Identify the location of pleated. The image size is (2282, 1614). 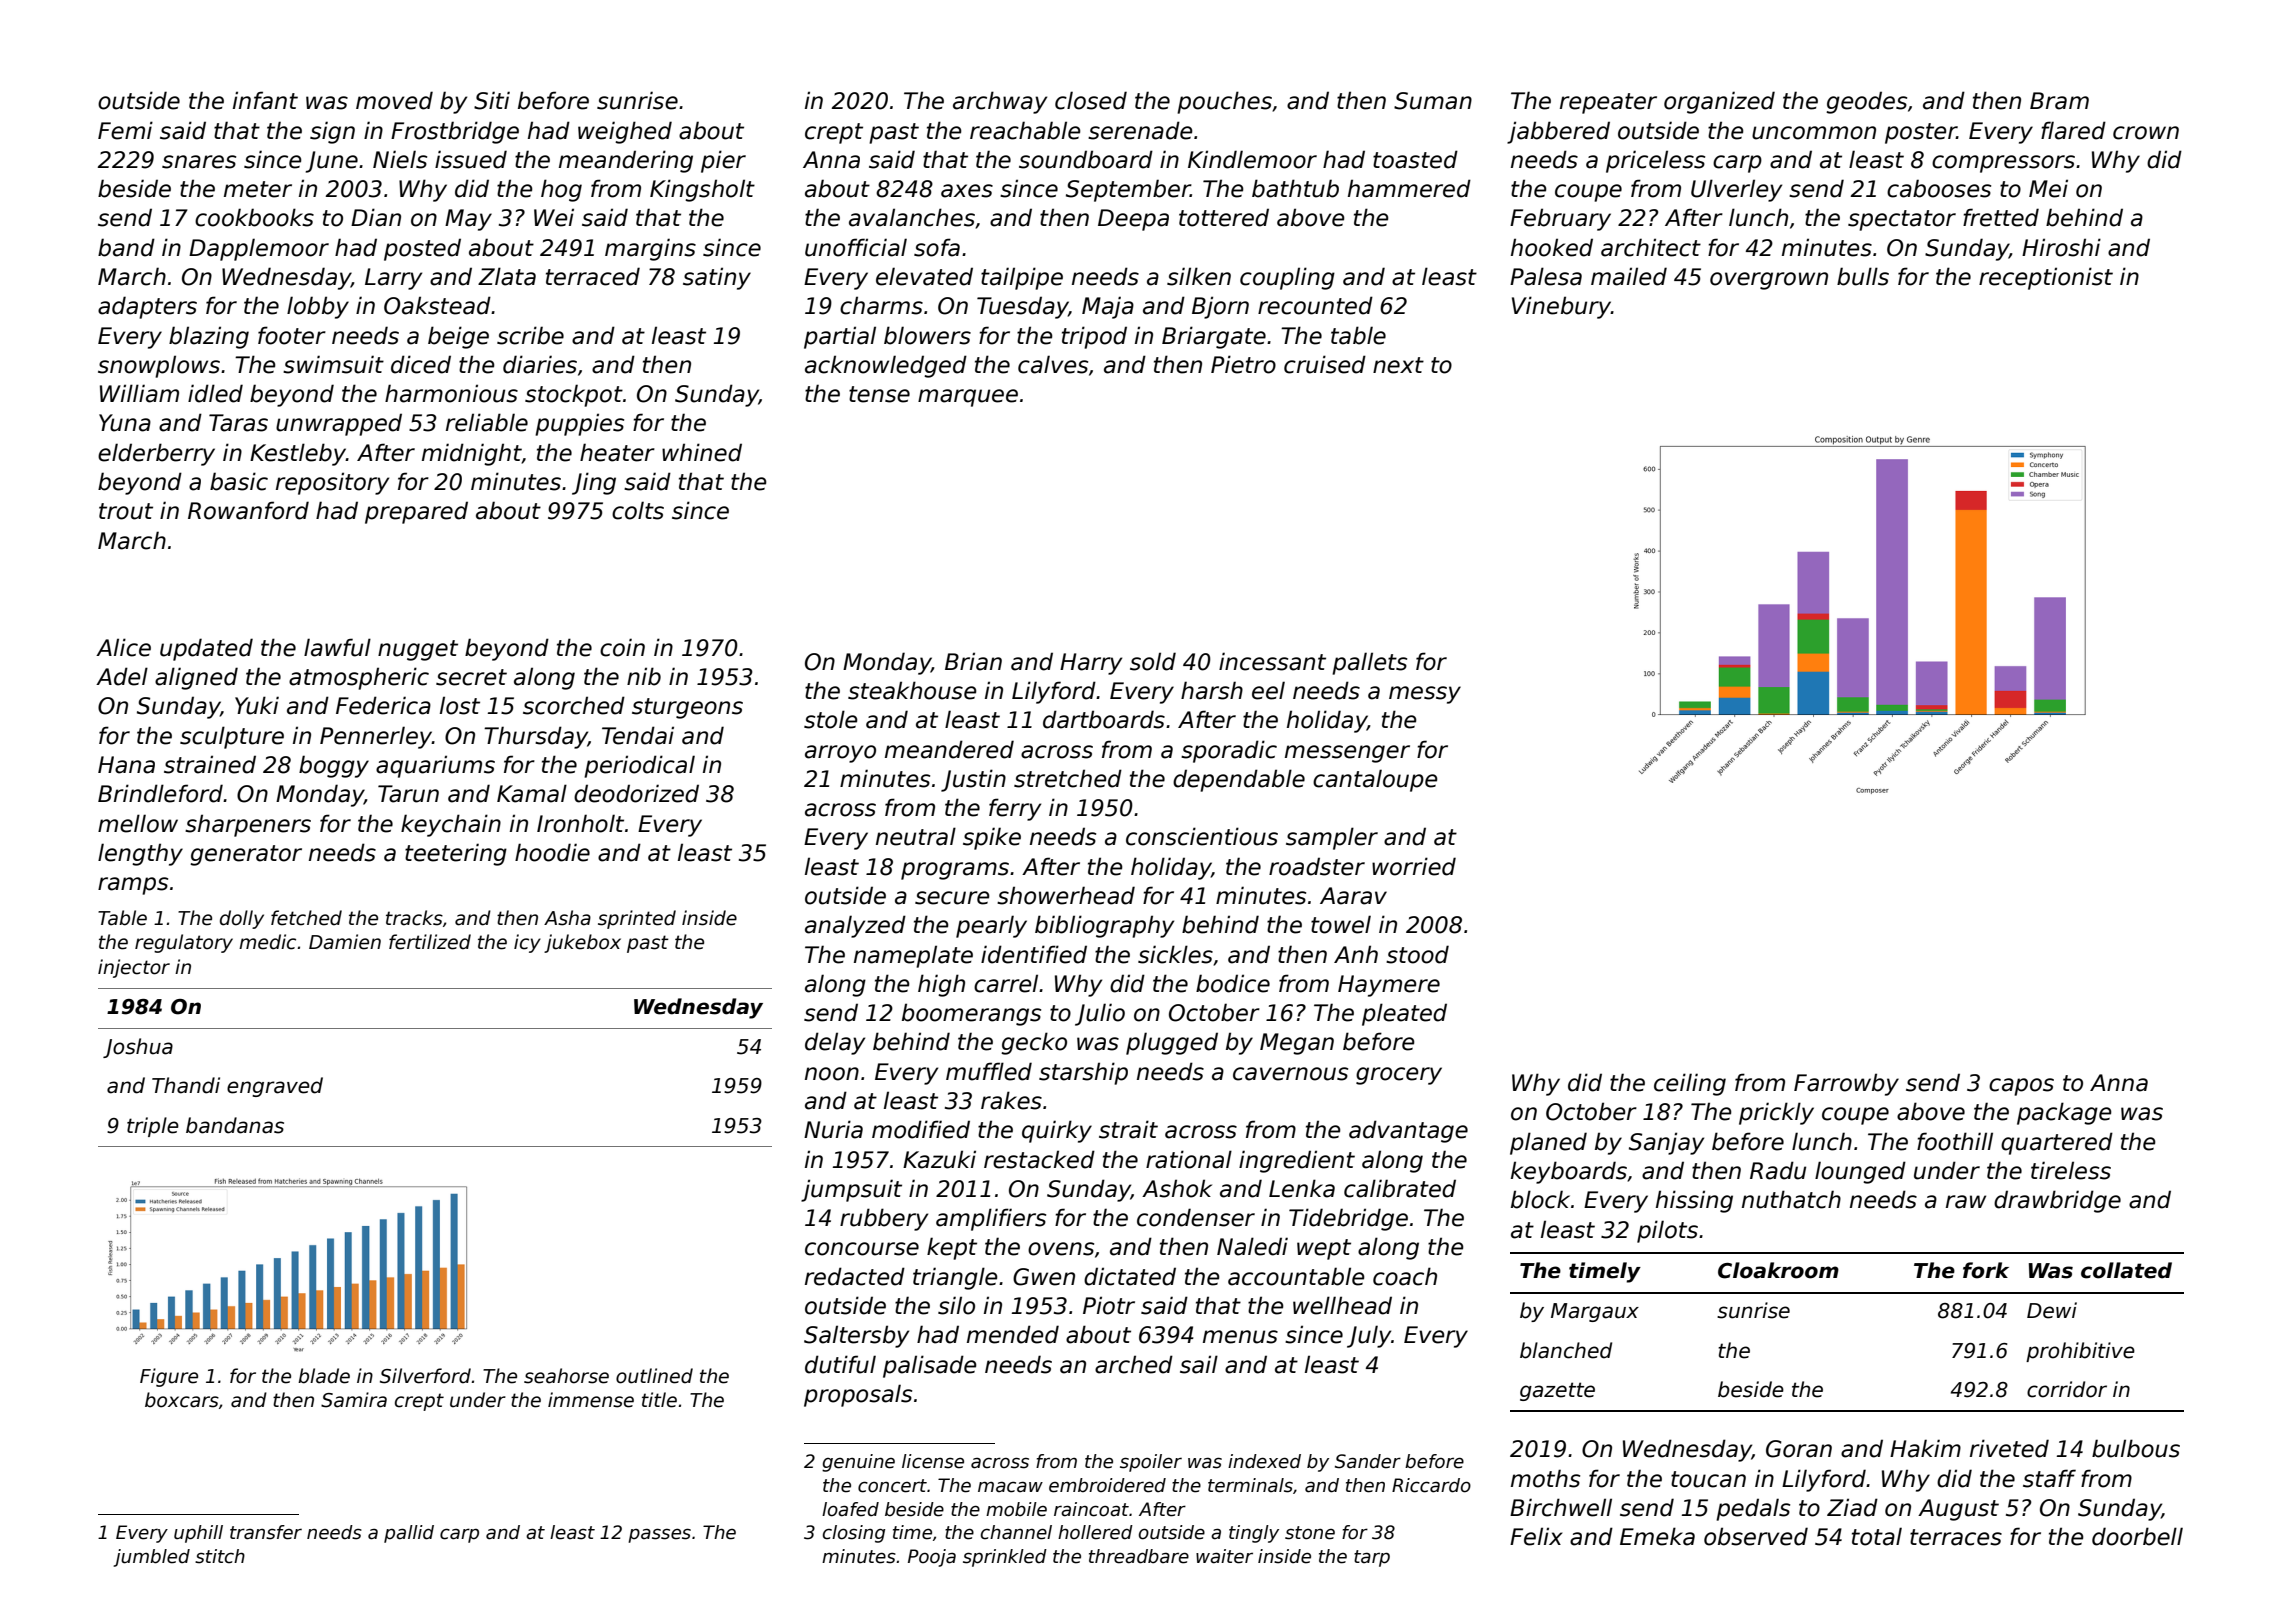
(1404, 1014).
